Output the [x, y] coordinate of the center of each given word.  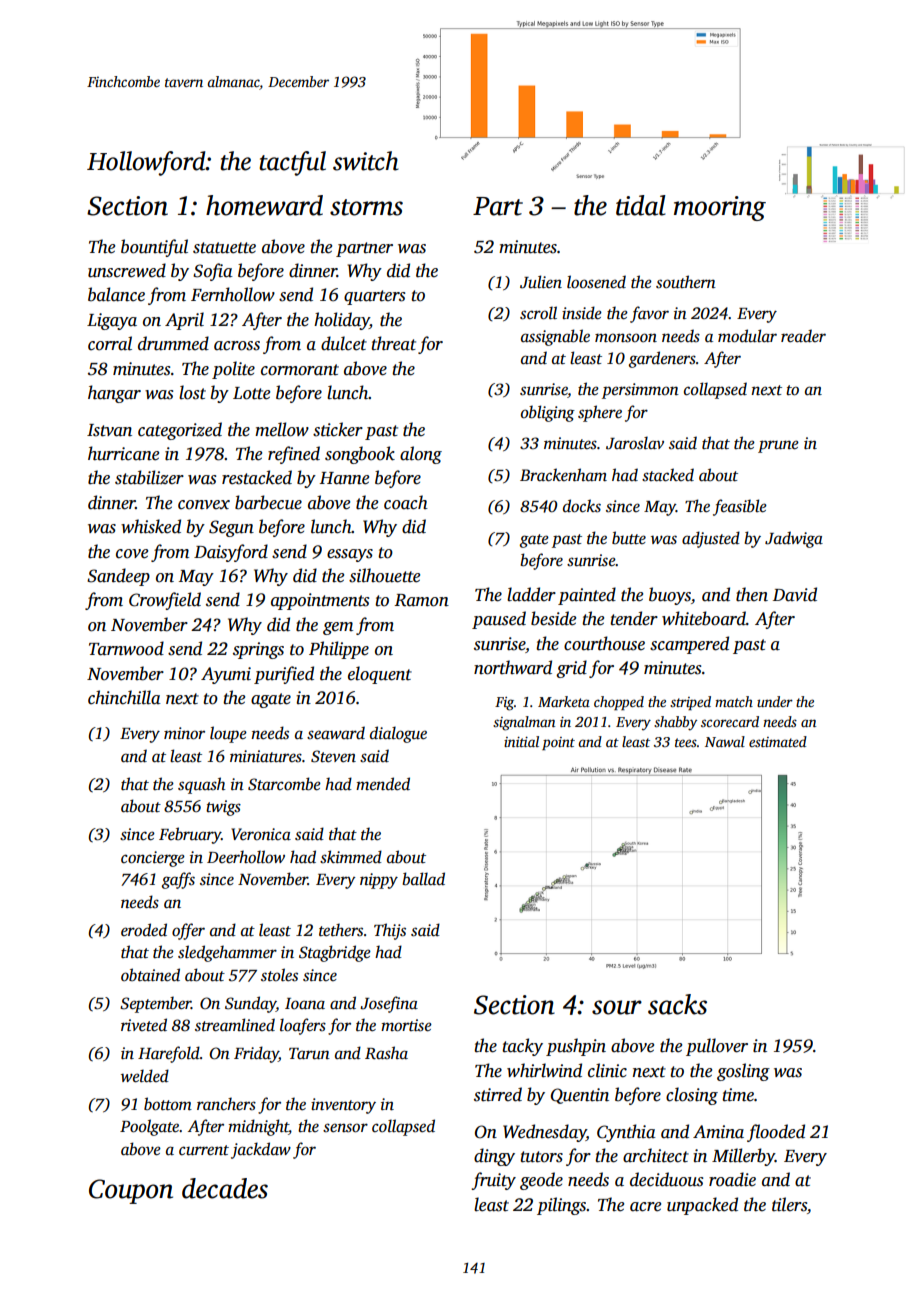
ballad [423, 879]
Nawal [725, 741]
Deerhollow [246, 857]
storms [366, 207]
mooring [720, 208]
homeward [264, 205]
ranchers [226, 1104]
